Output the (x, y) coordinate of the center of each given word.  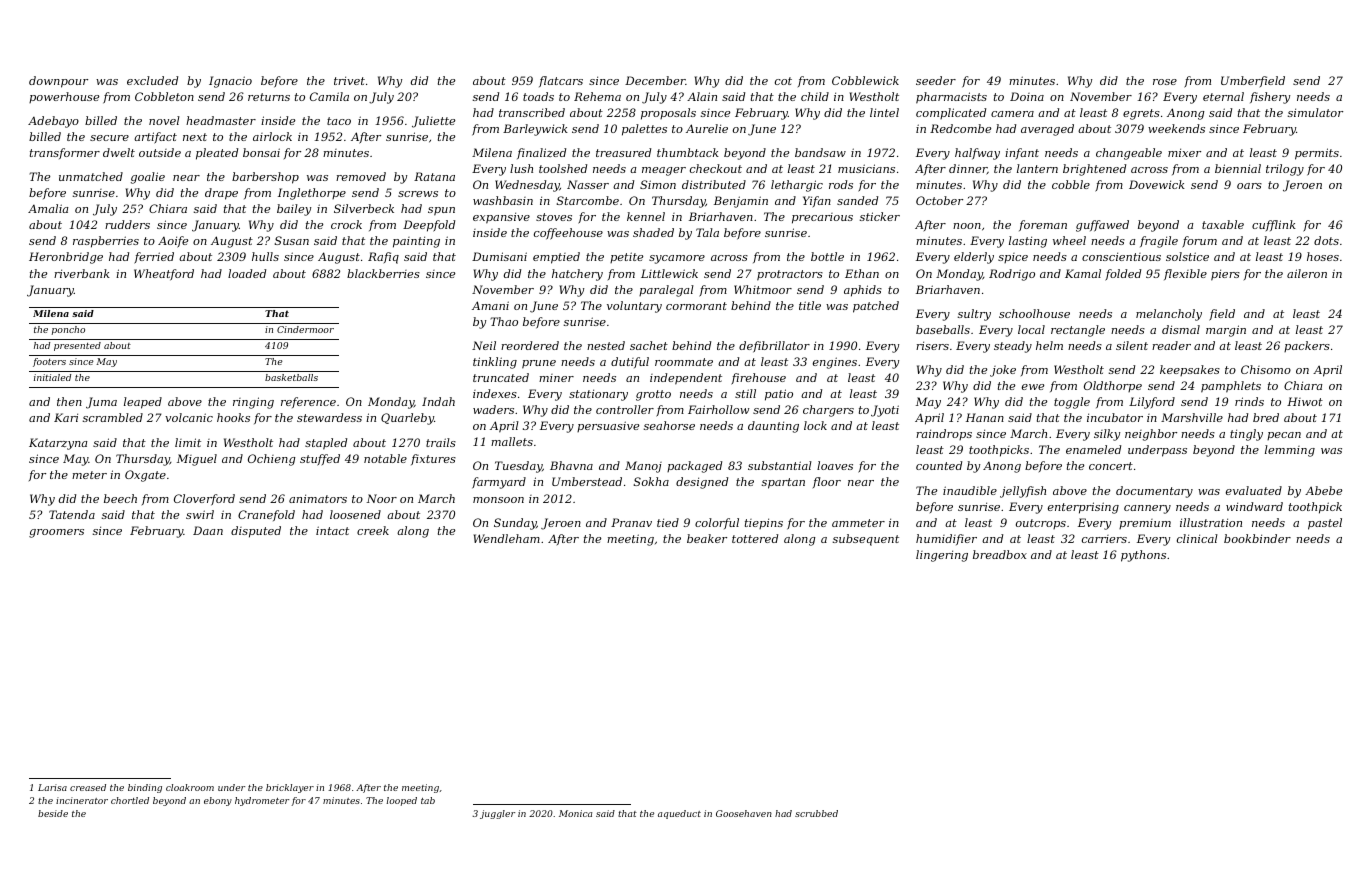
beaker (707, 538)
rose (1165, 82)
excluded (152, 80)
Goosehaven (744, 813)
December (655, 80)
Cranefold (266, 515)
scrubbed (816, 813)
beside (53, 813)
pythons (1143, 556)
